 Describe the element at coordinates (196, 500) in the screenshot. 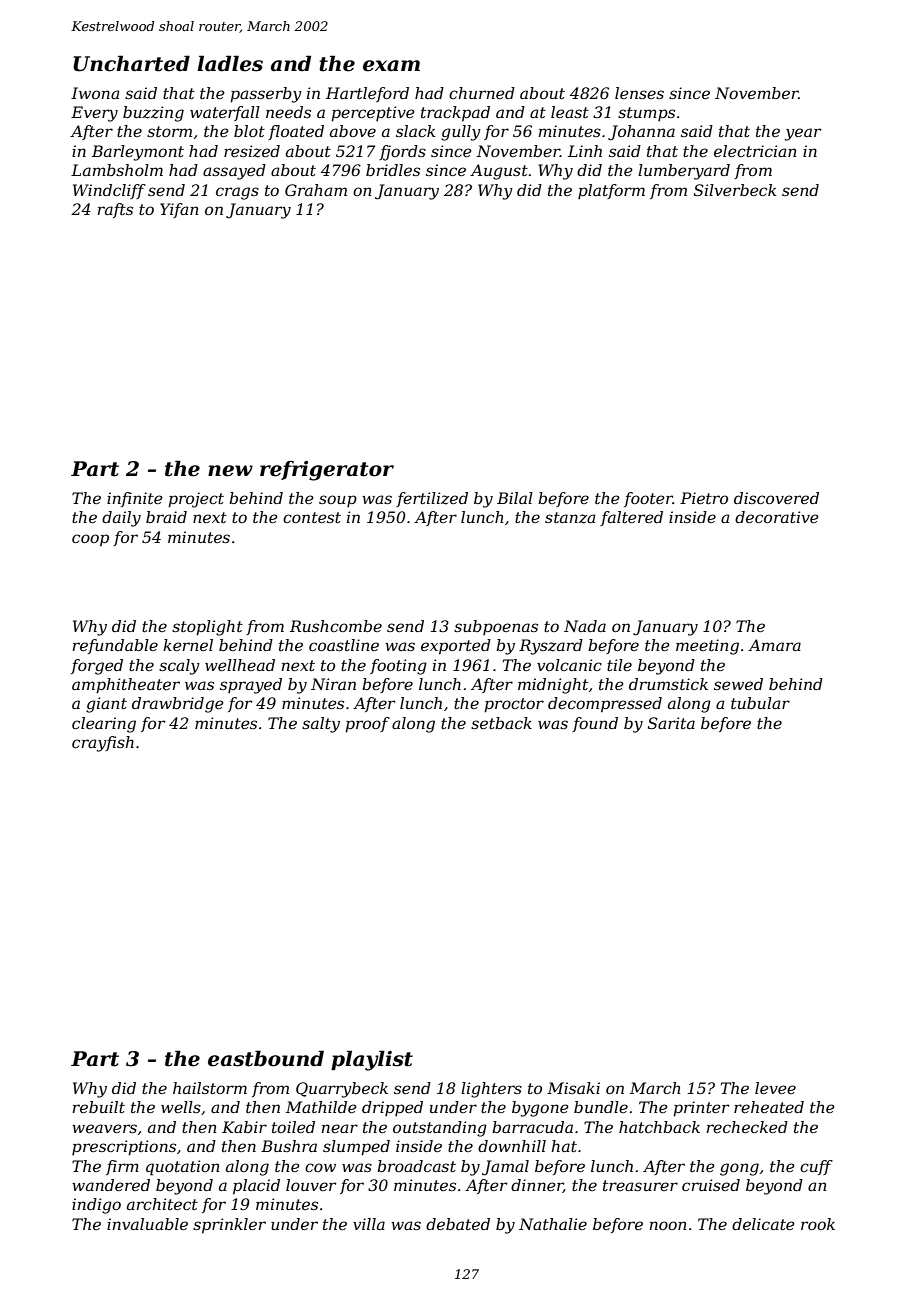

I see `project` at that location.
